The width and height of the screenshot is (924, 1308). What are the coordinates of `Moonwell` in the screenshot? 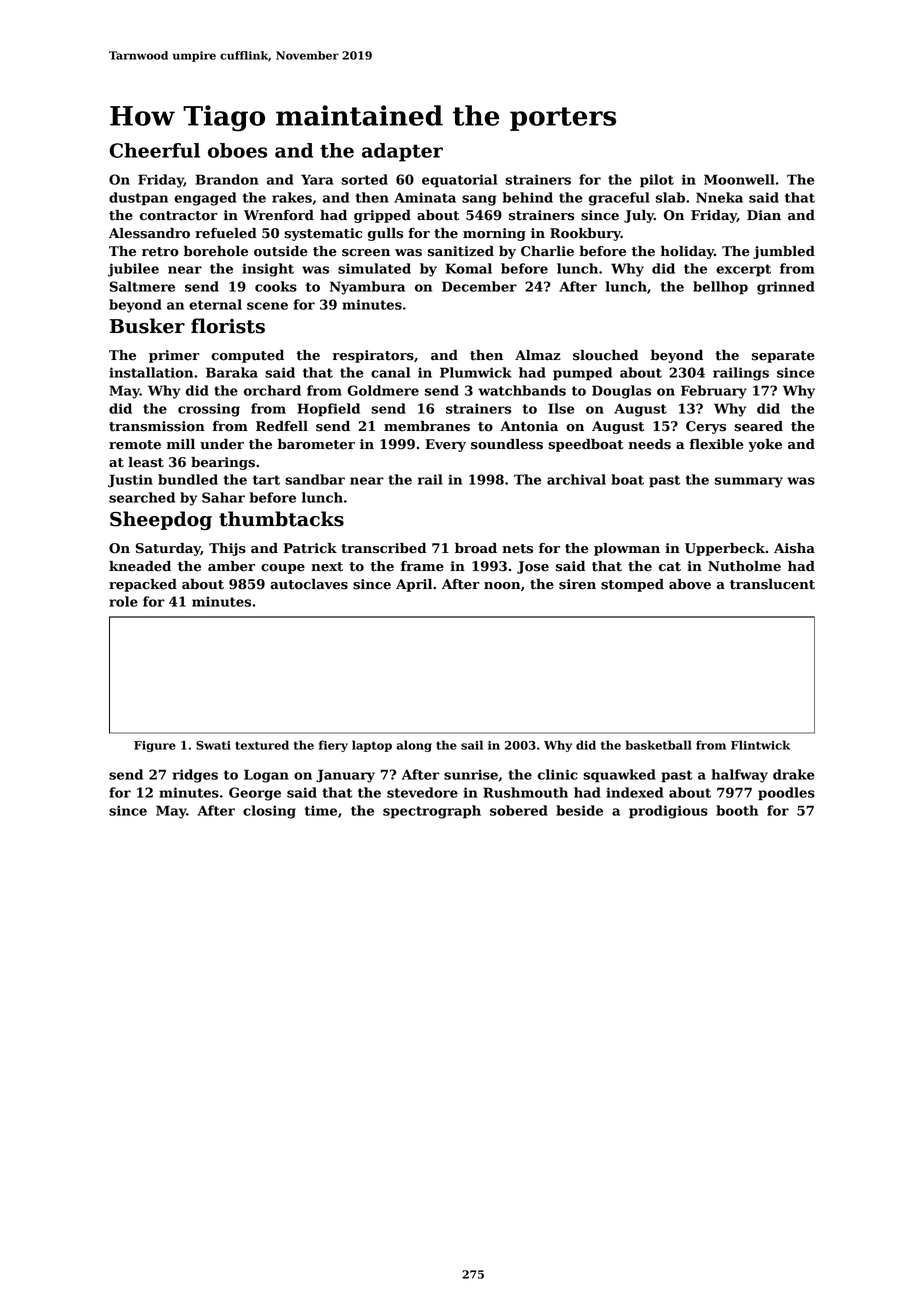 It's located at (739, 179).
